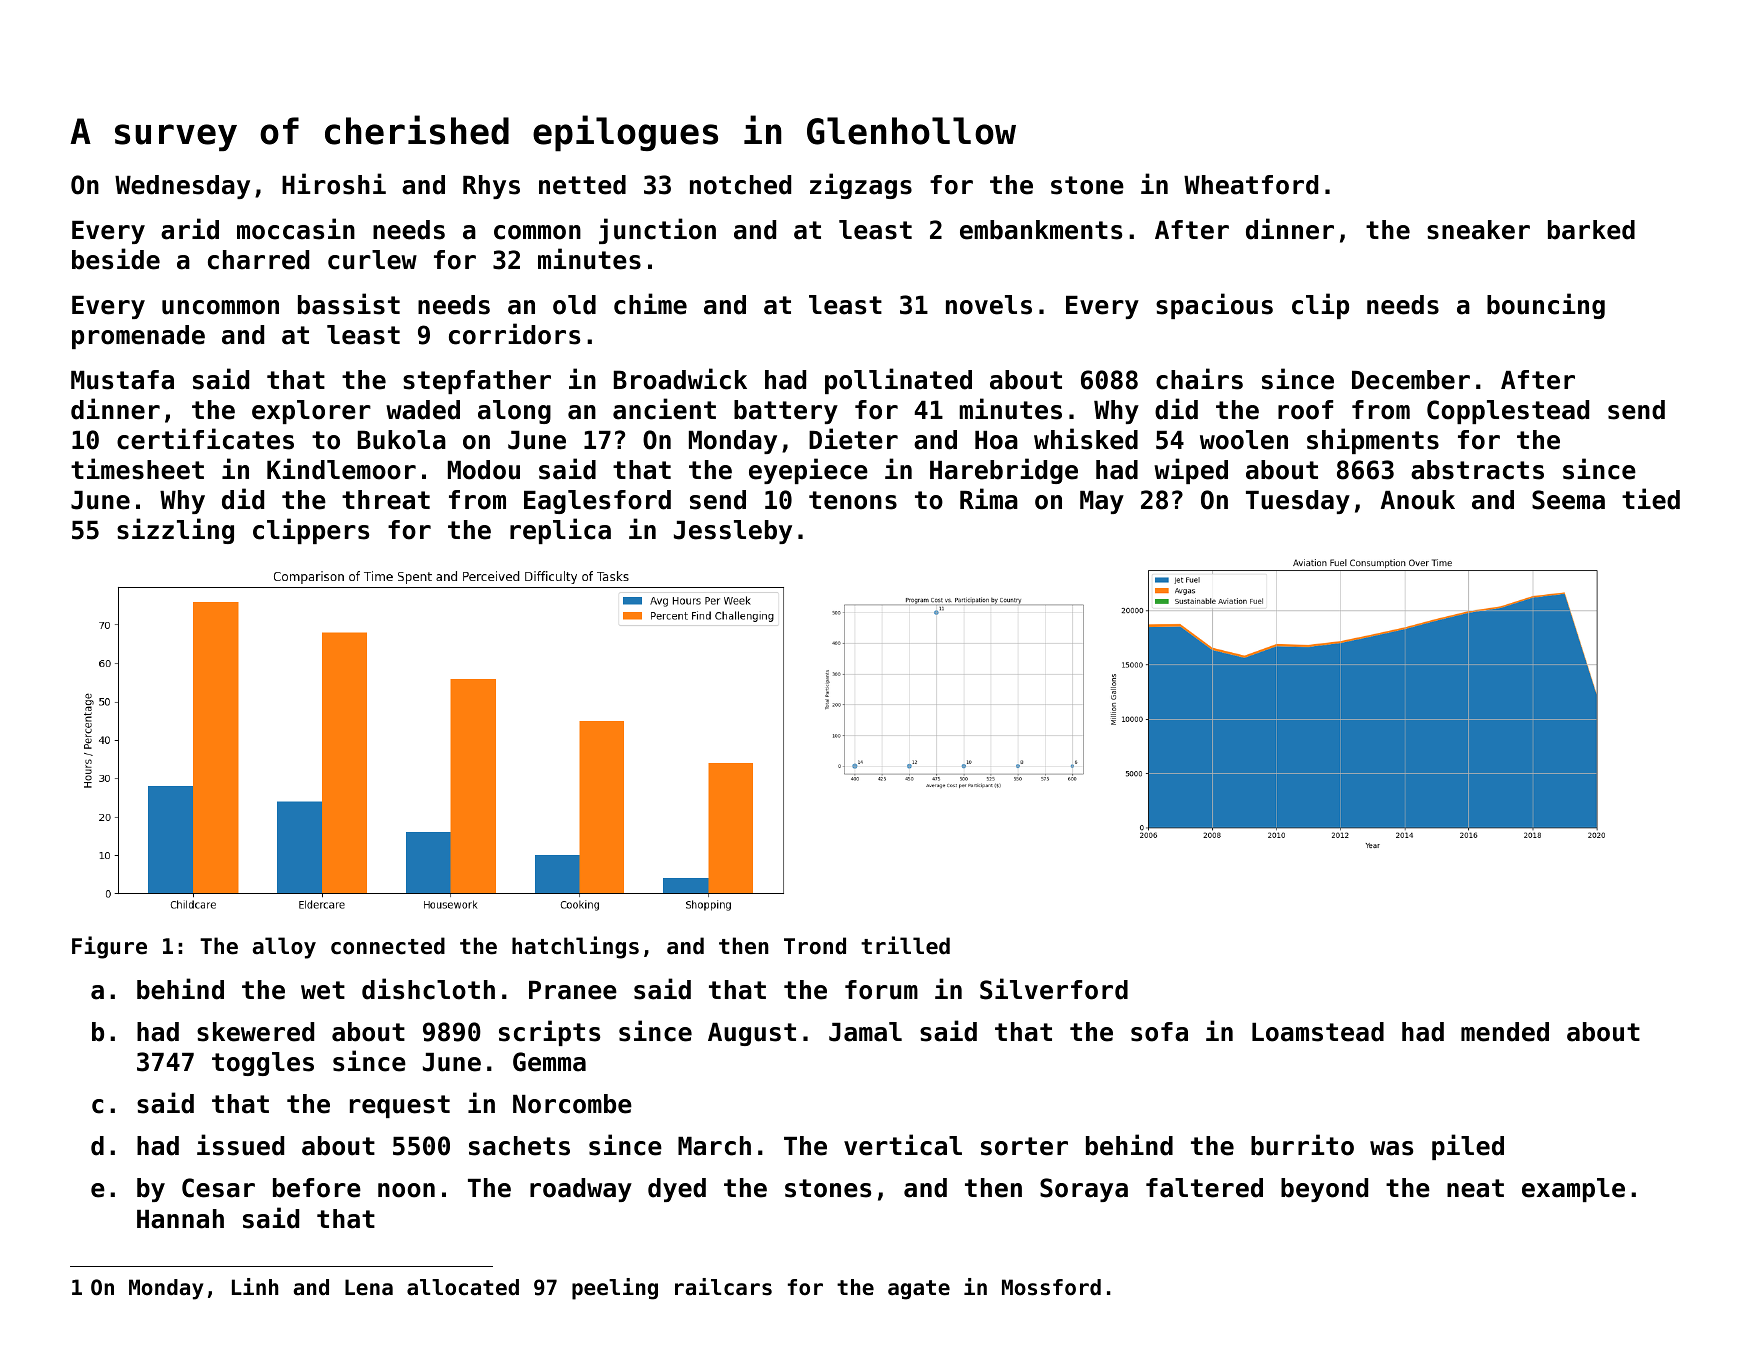 The height and width of the image is (1361, 1761). I want to click on issued, so click(240, 1145).
